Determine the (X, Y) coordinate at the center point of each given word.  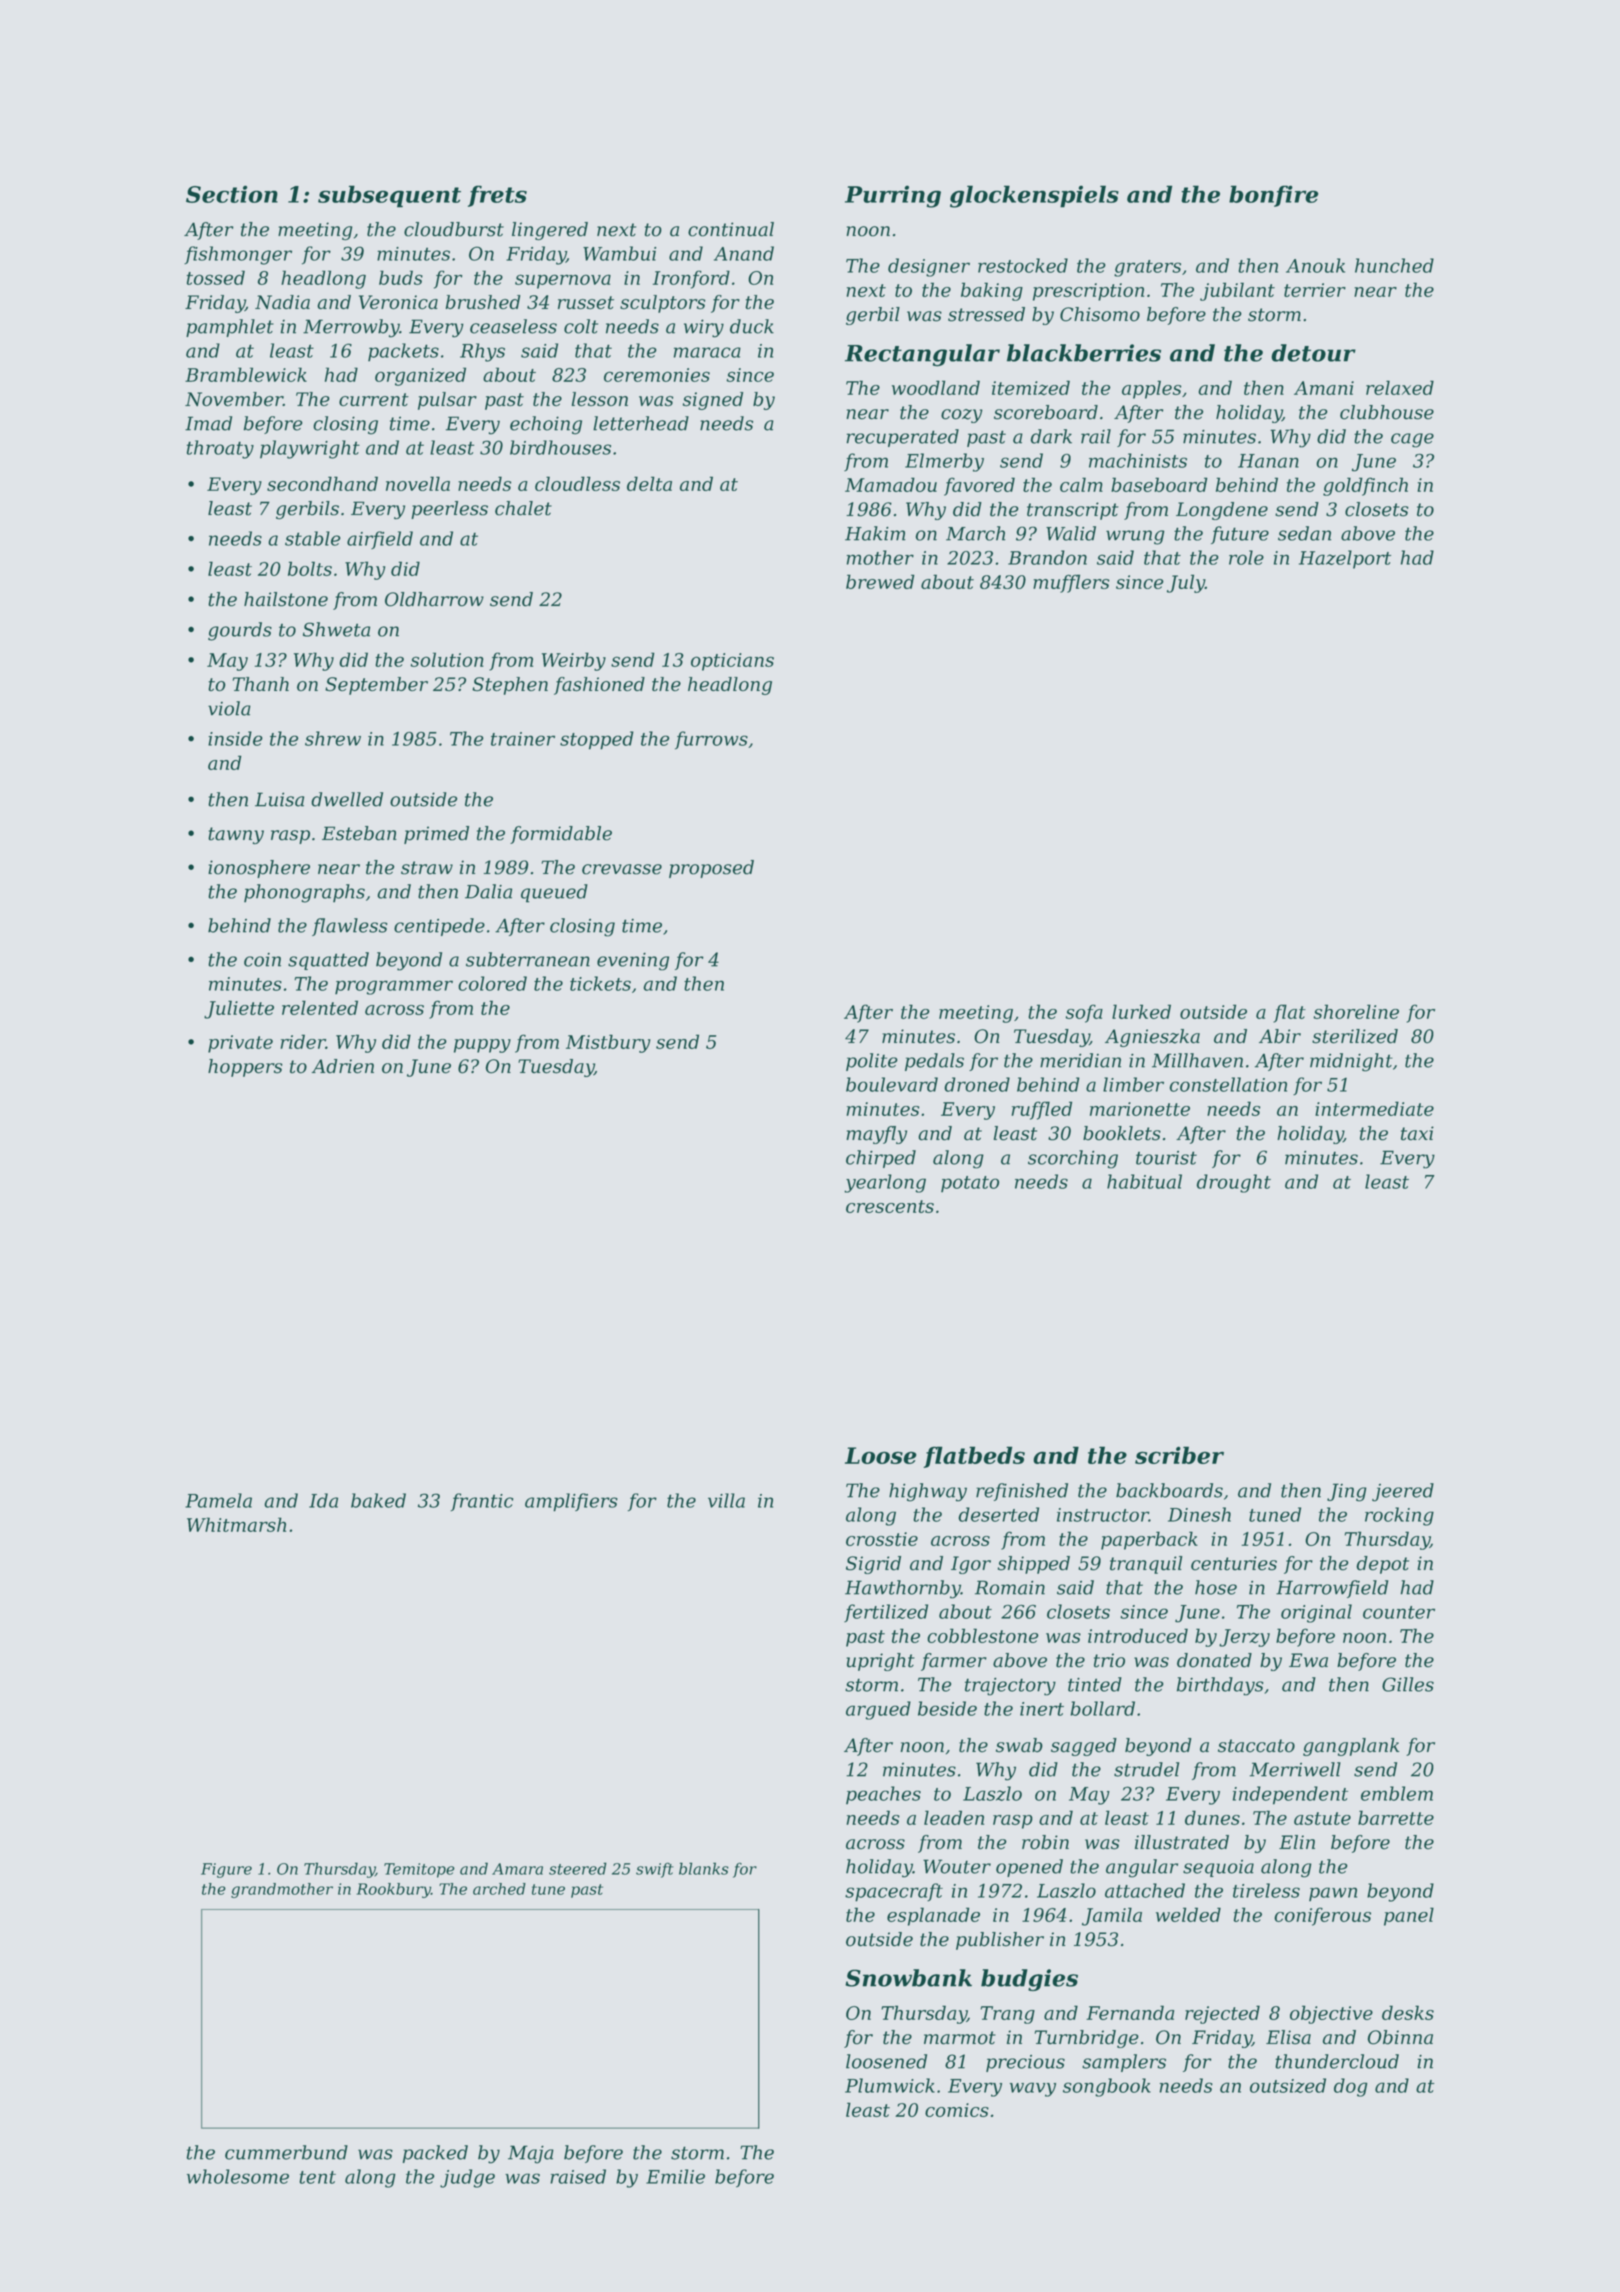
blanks (704, 1868)
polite (871, 1062)
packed (435, 2154)
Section (232, 194)
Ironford (691, 279)
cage (1412, 440)
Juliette (239, 1009)
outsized (1288, 2085)
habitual (1144, 1181)
